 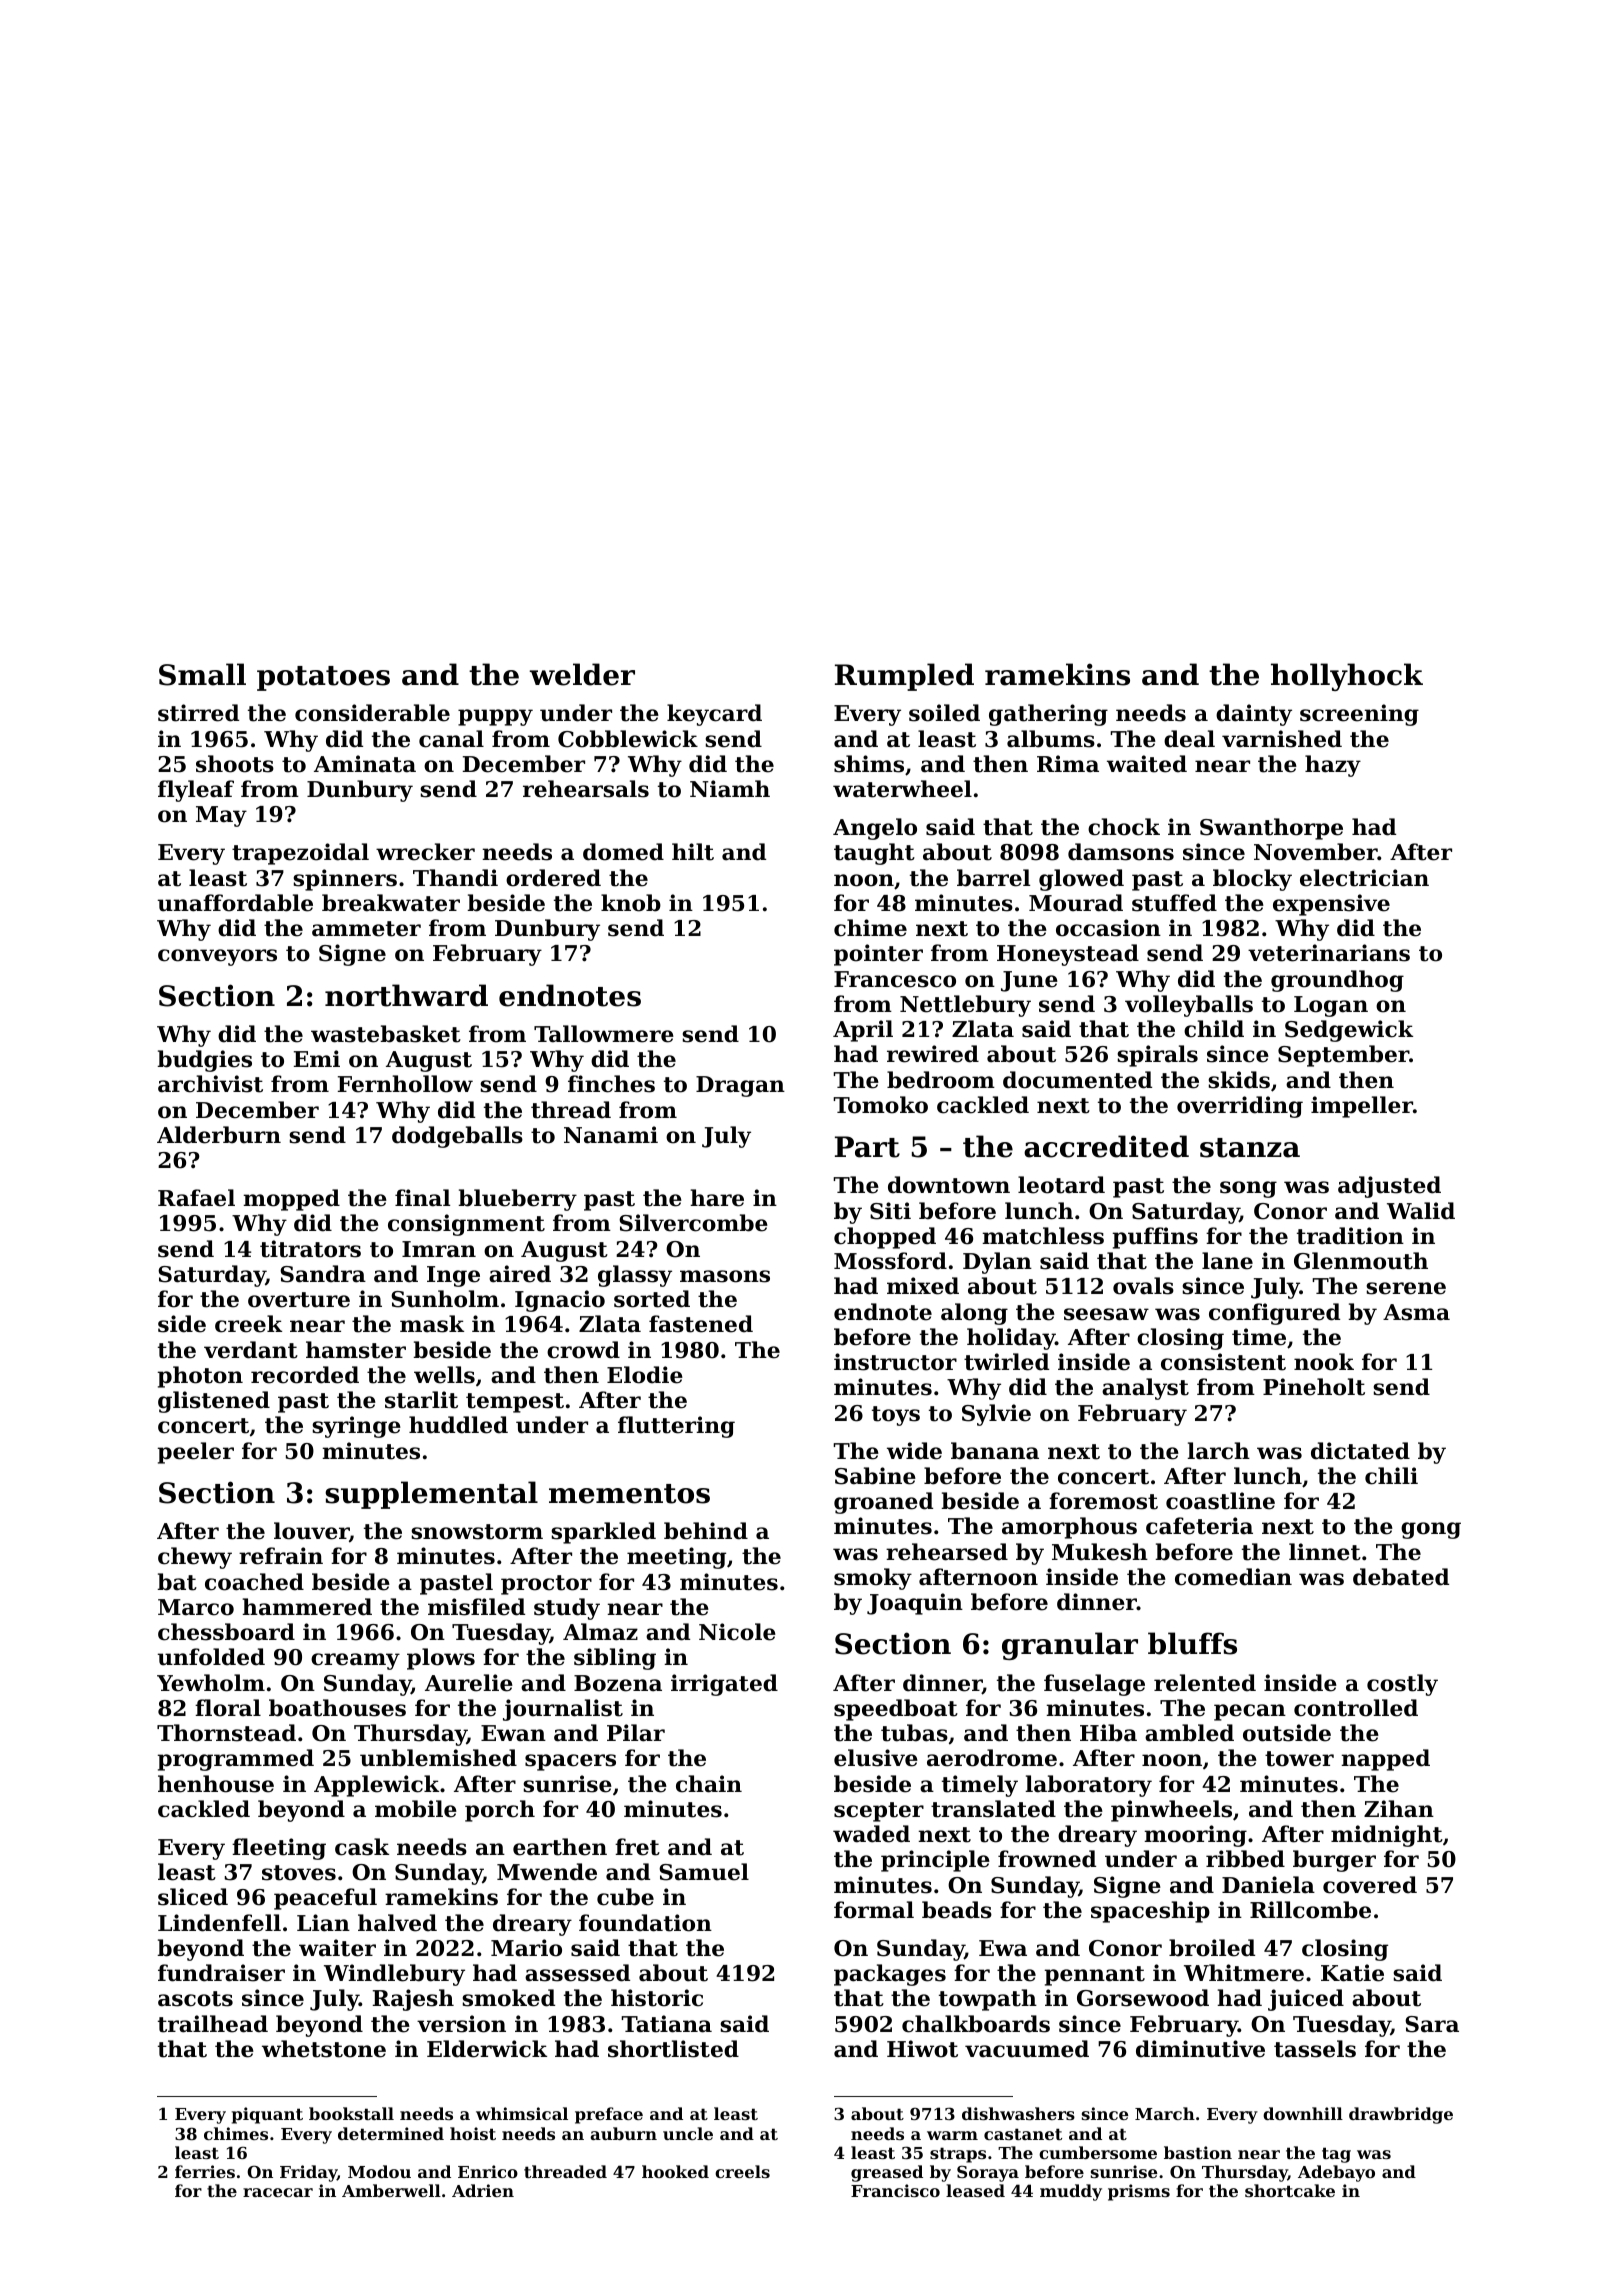 I want to click on hare, so click(x=717, y=1198).
